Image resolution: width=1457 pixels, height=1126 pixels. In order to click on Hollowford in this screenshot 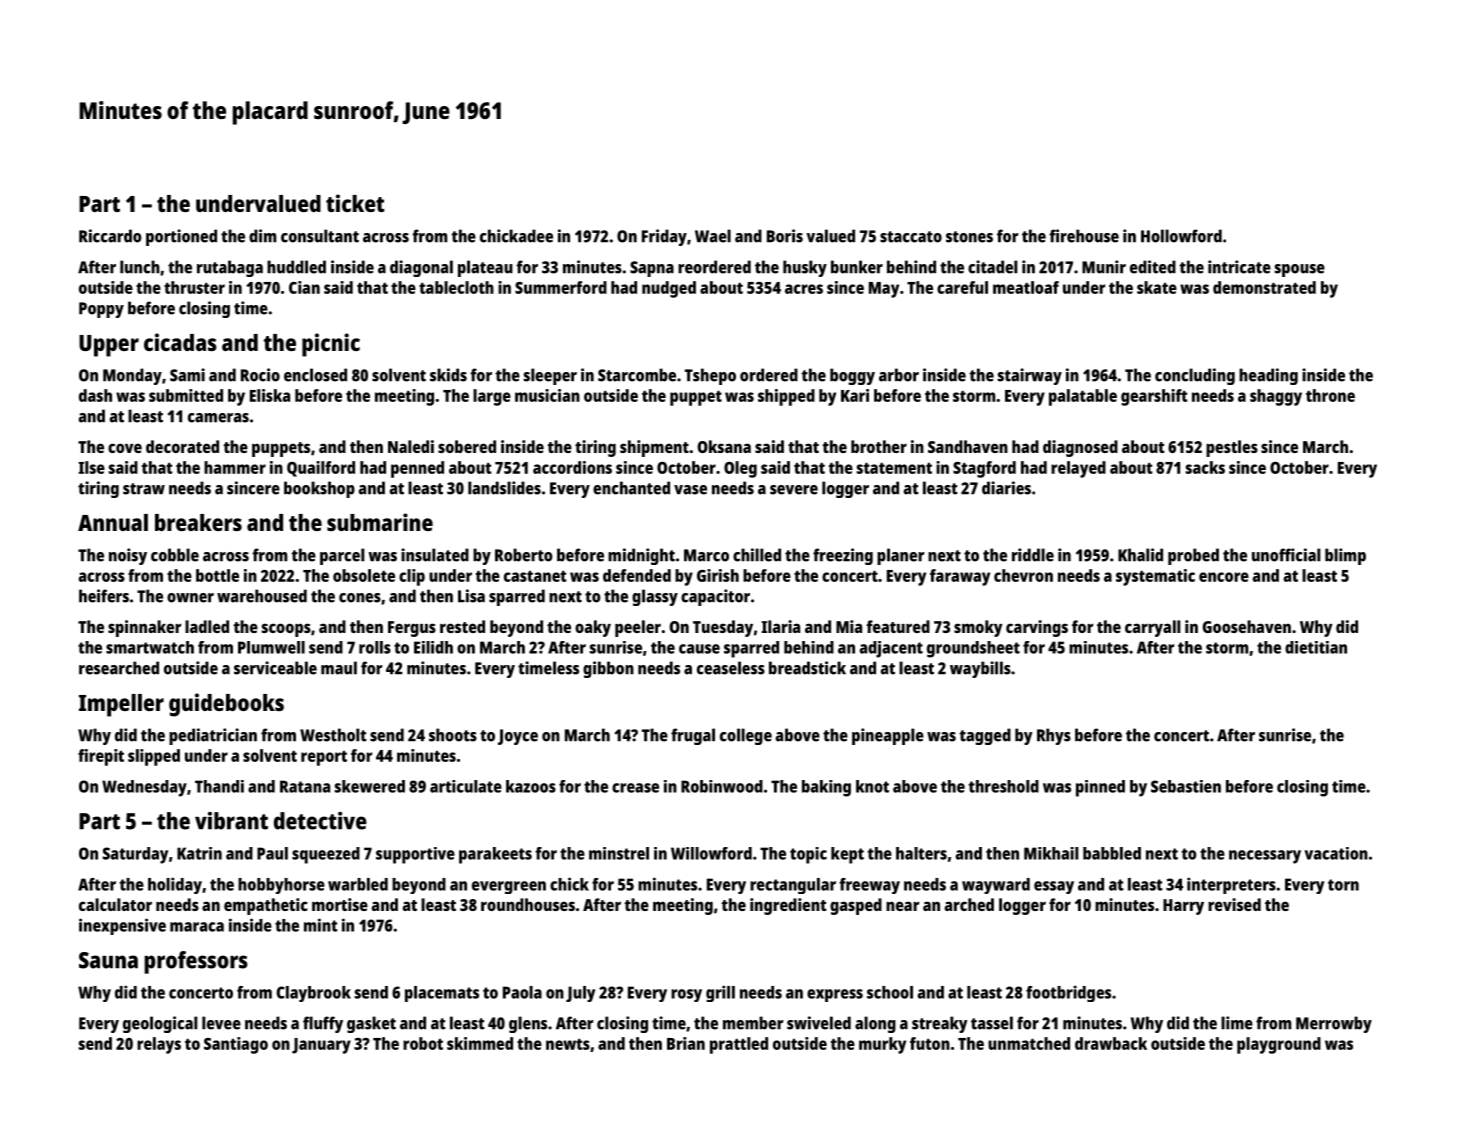, I will do `click(1181, 236)`.
